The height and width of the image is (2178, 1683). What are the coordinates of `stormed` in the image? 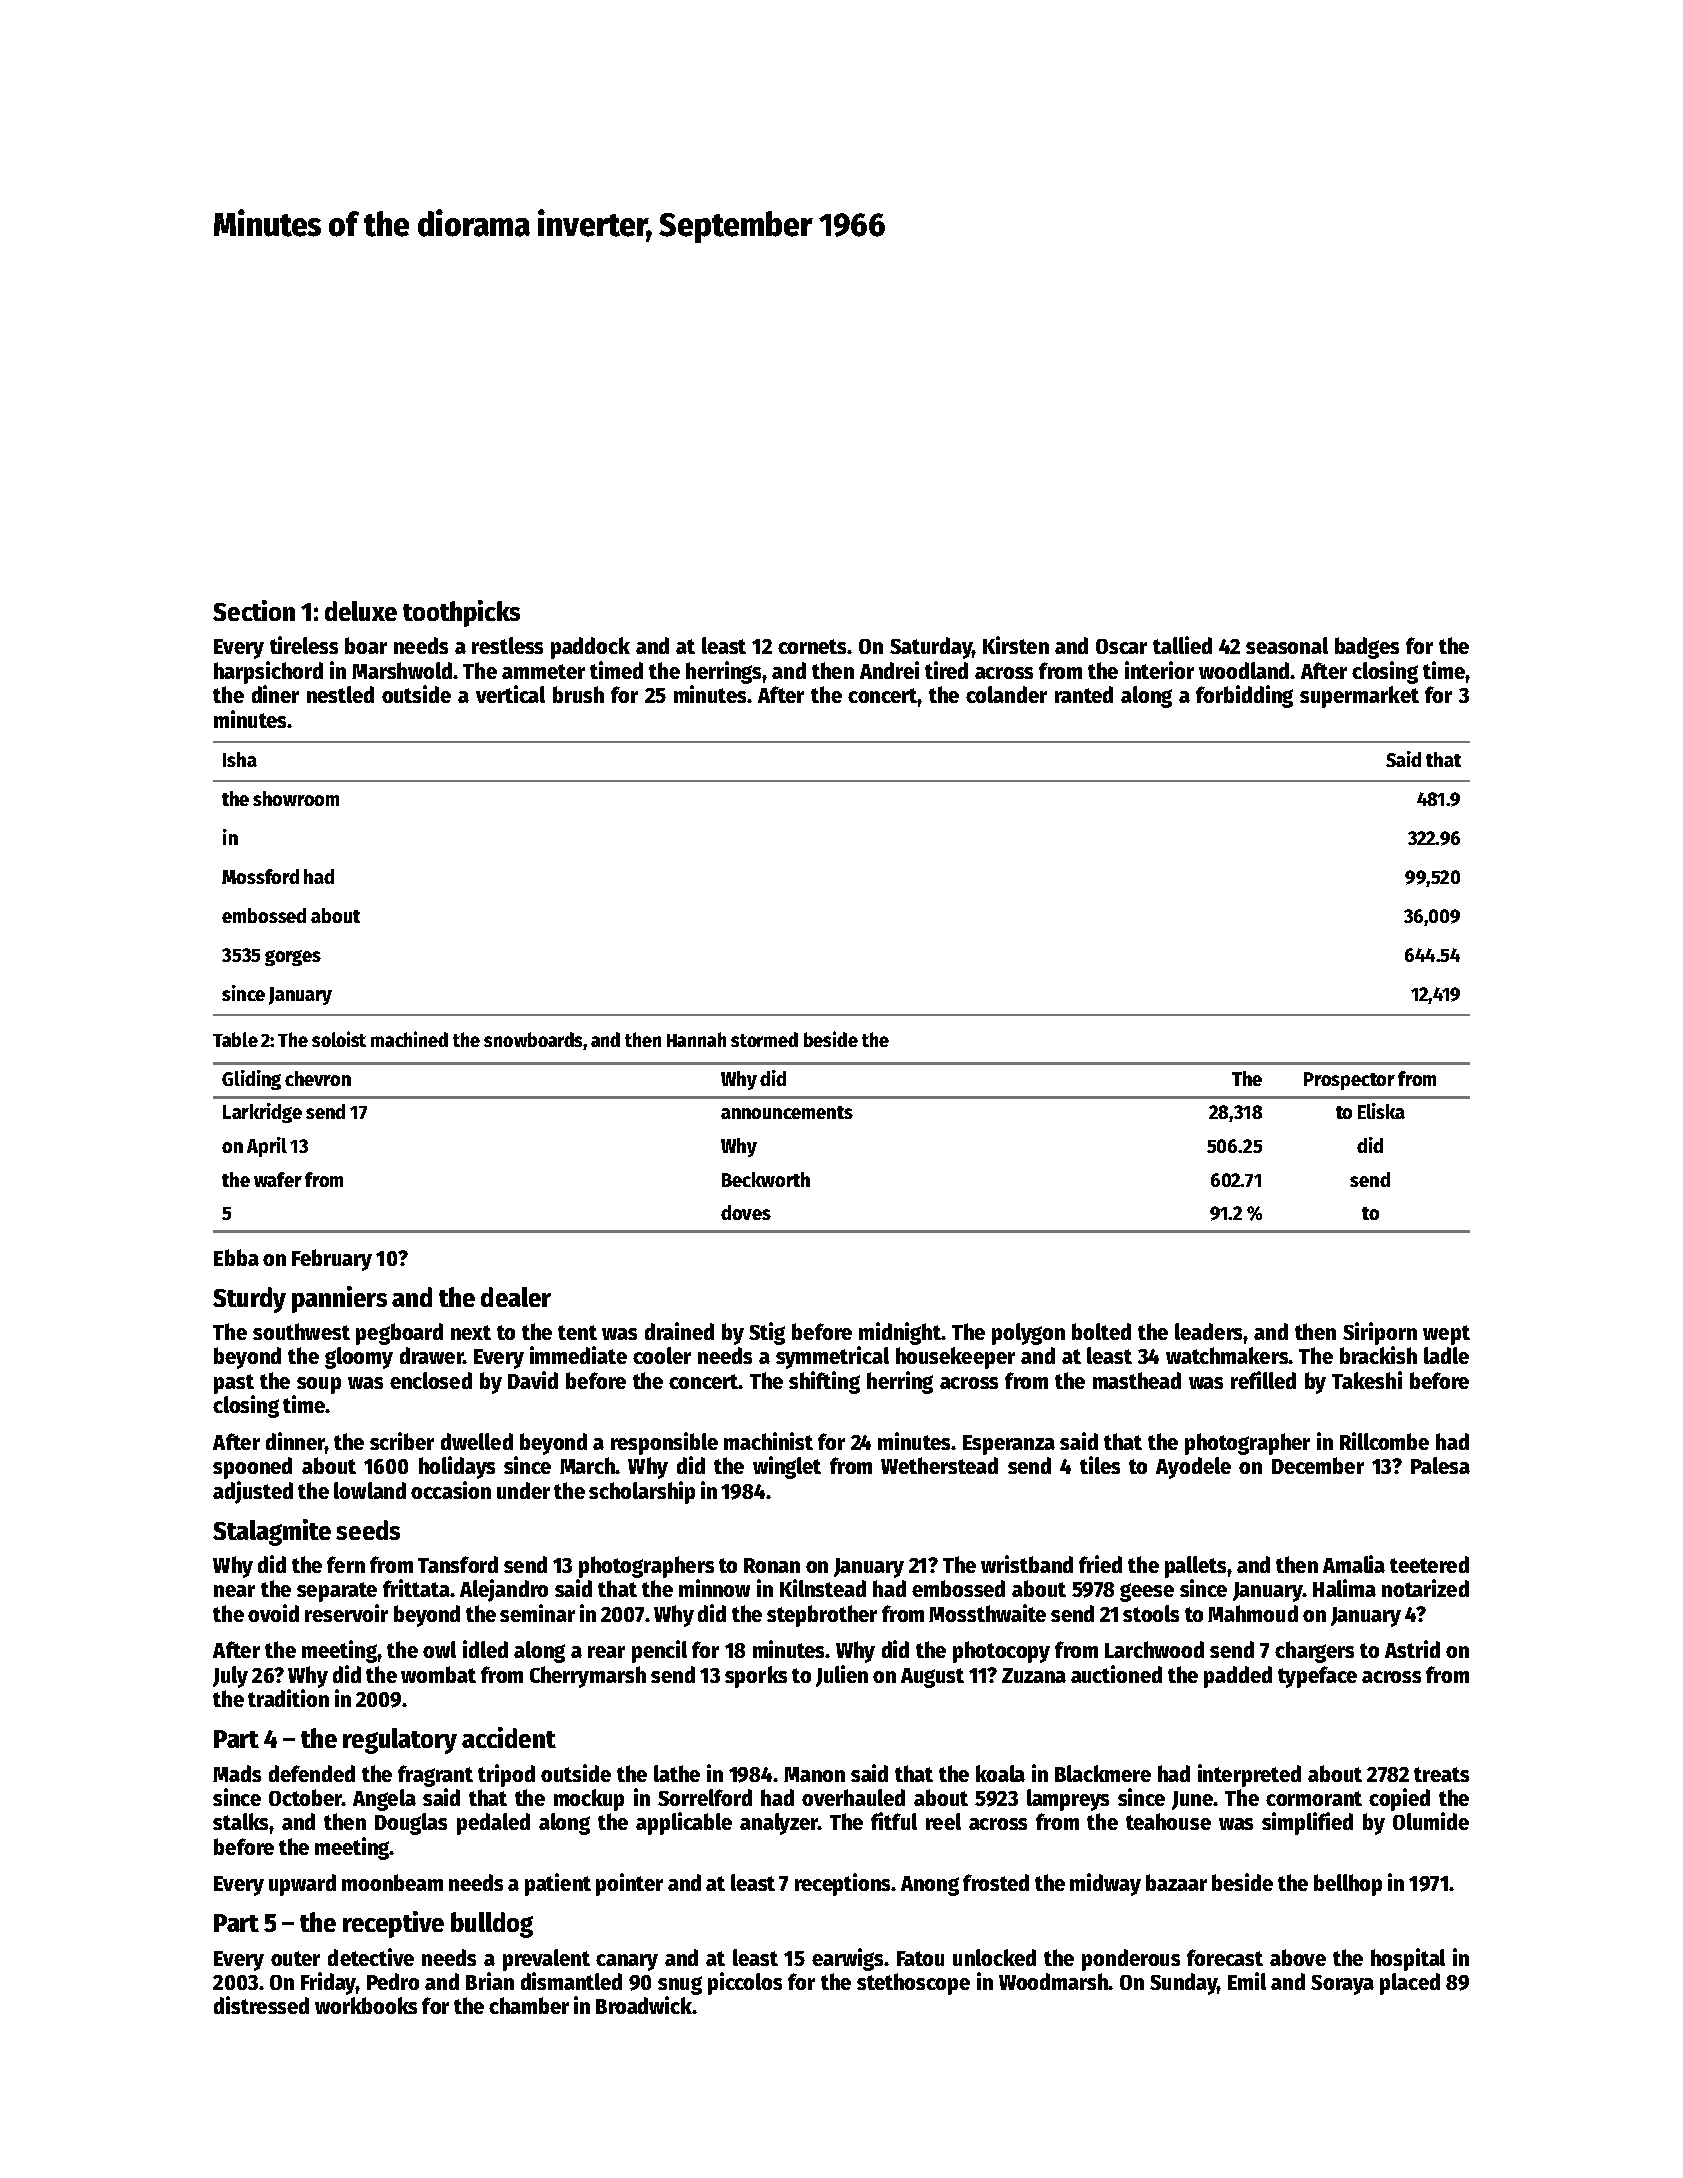 It's located at (764, 1039).
